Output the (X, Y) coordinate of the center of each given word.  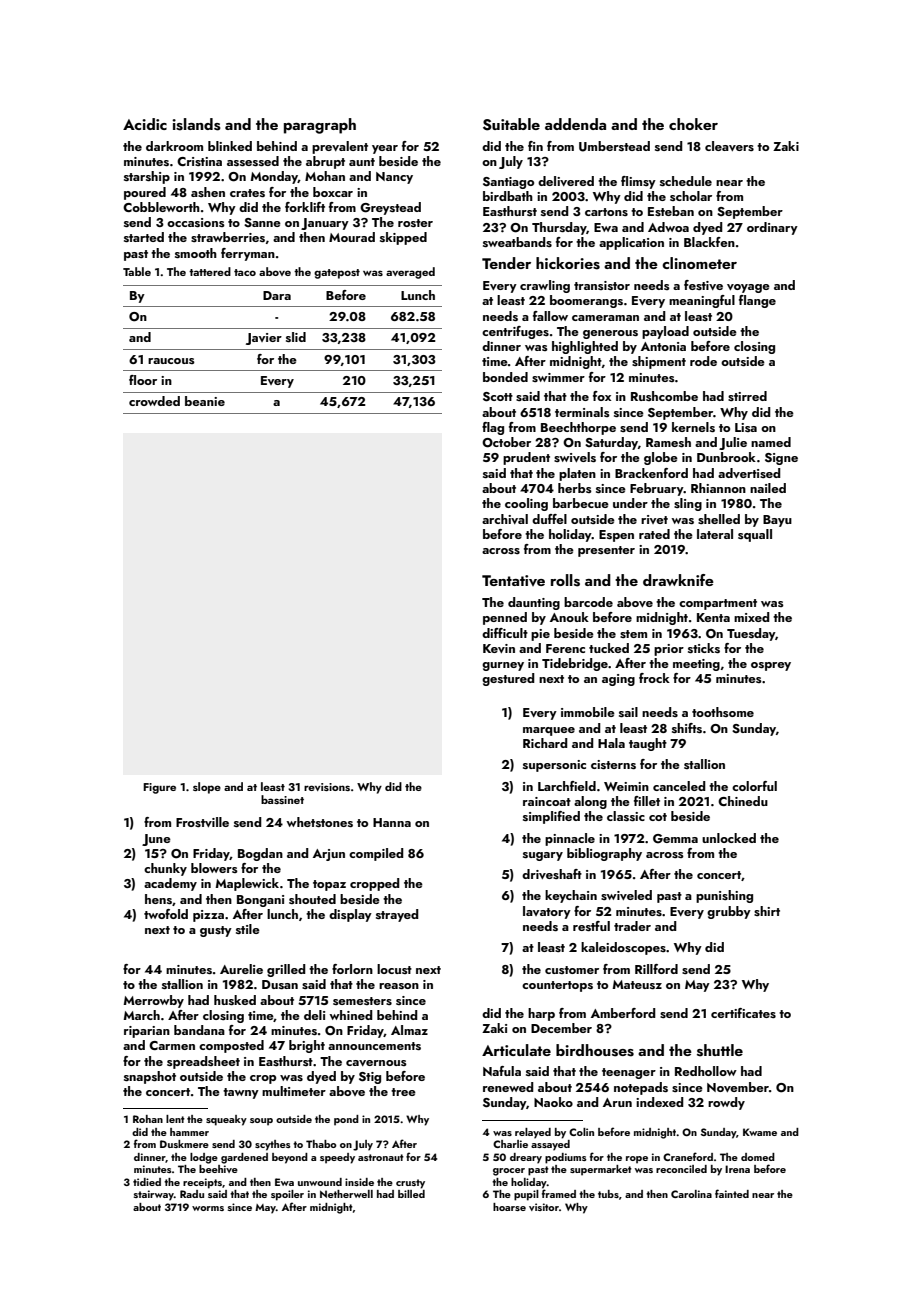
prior (669, 650)
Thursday (559, 228)
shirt (767, 911)
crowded (154, 401)
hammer (189, 1132)
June (156, 840)
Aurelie (241, 969)
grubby (729, 912)
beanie (205, 401)
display (350, 915)
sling (688, 504)
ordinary (772, 228)
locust (394, 969)
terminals (582, 412)
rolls (565, 580)
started (144, 237)
